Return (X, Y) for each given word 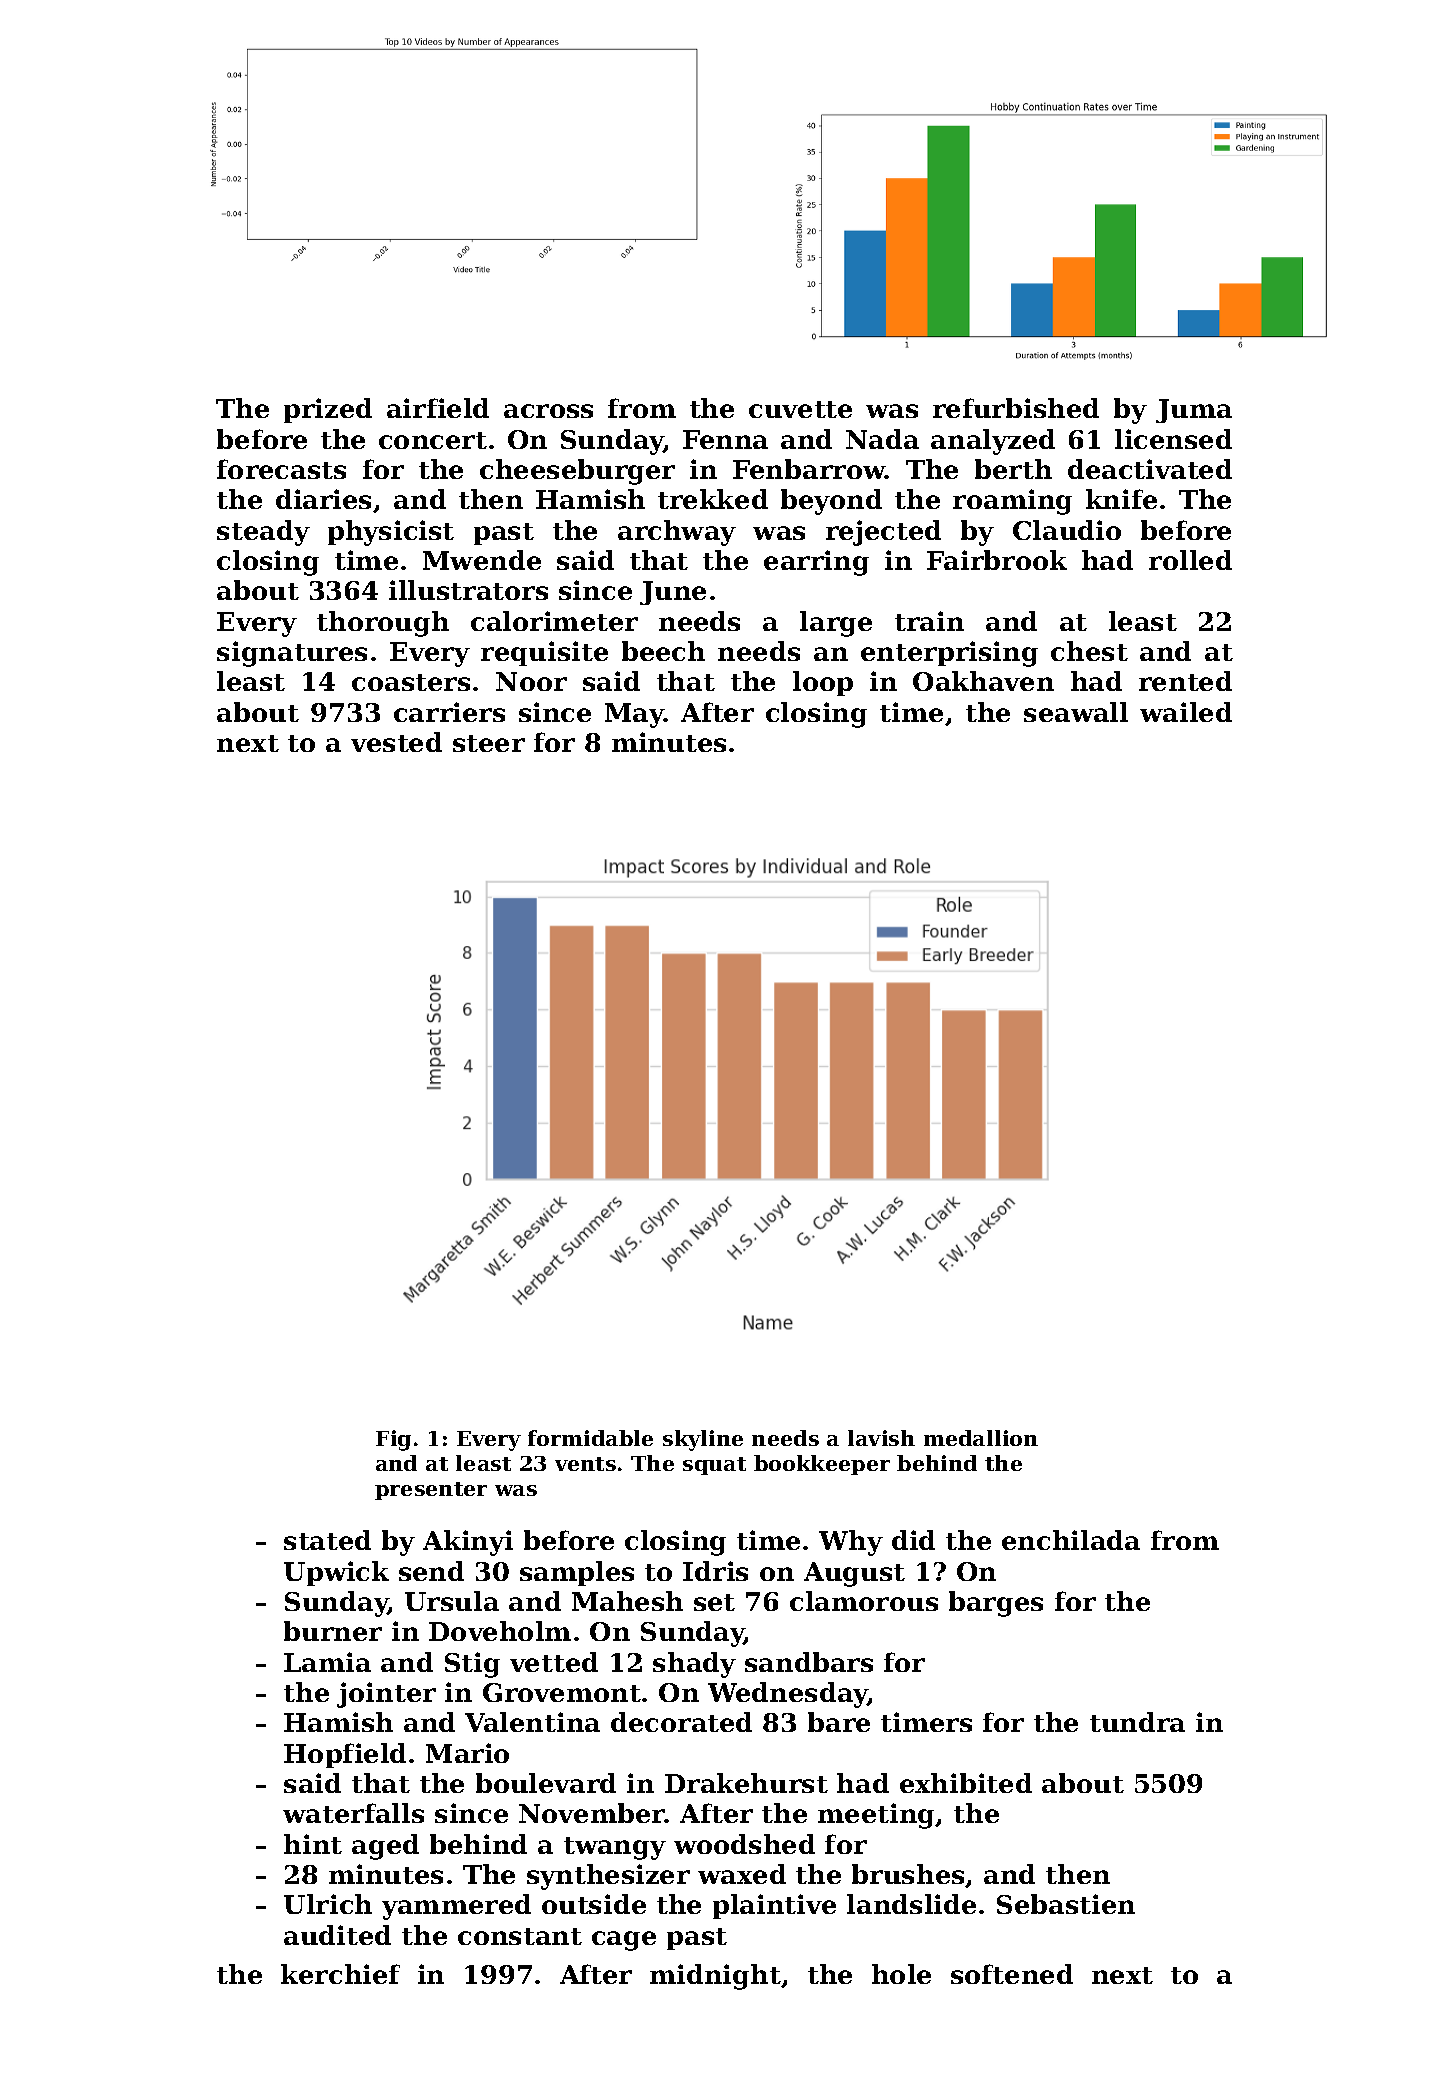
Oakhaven (983, 681)
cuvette (800, 409)
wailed (1186, 712)
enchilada (1071, 1540)
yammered (456, 1907)
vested (396, 742)
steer (489, 743)
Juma (1194, 411)
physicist (391, 533)
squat (714, 1466)
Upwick (336, 1573)
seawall (1076, 712)
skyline (703, 1440)
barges (996, 1604)
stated (327, 1540)
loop (823, 683)
